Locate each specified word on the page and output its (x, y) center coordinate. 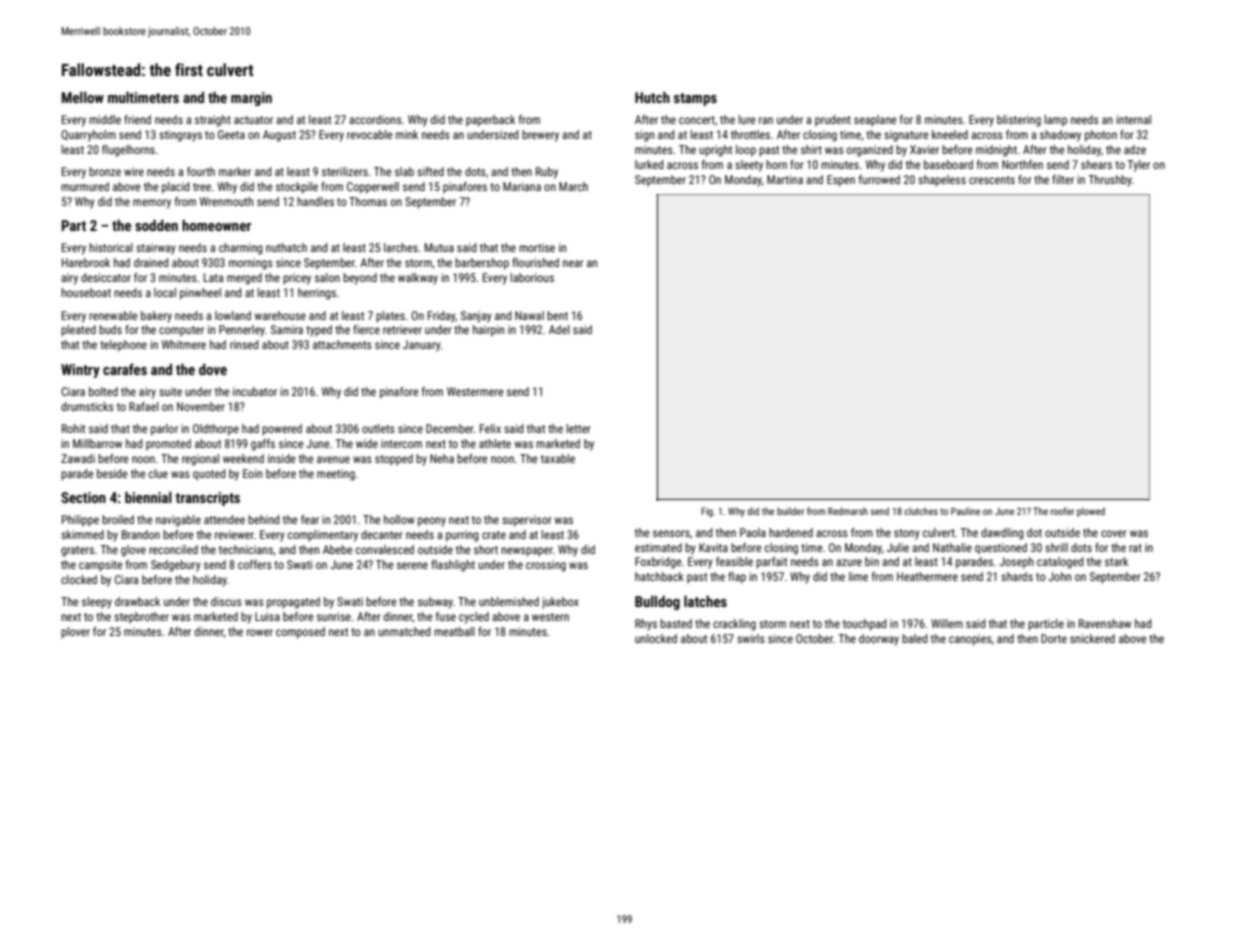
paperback (490, 121)
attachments (342, 344)
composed (300, 633)
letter (579, 428)
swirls (751, 638)
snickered (1092, 638)
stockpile (297, 188)
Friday (442, 317)
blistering (1019, 121)
